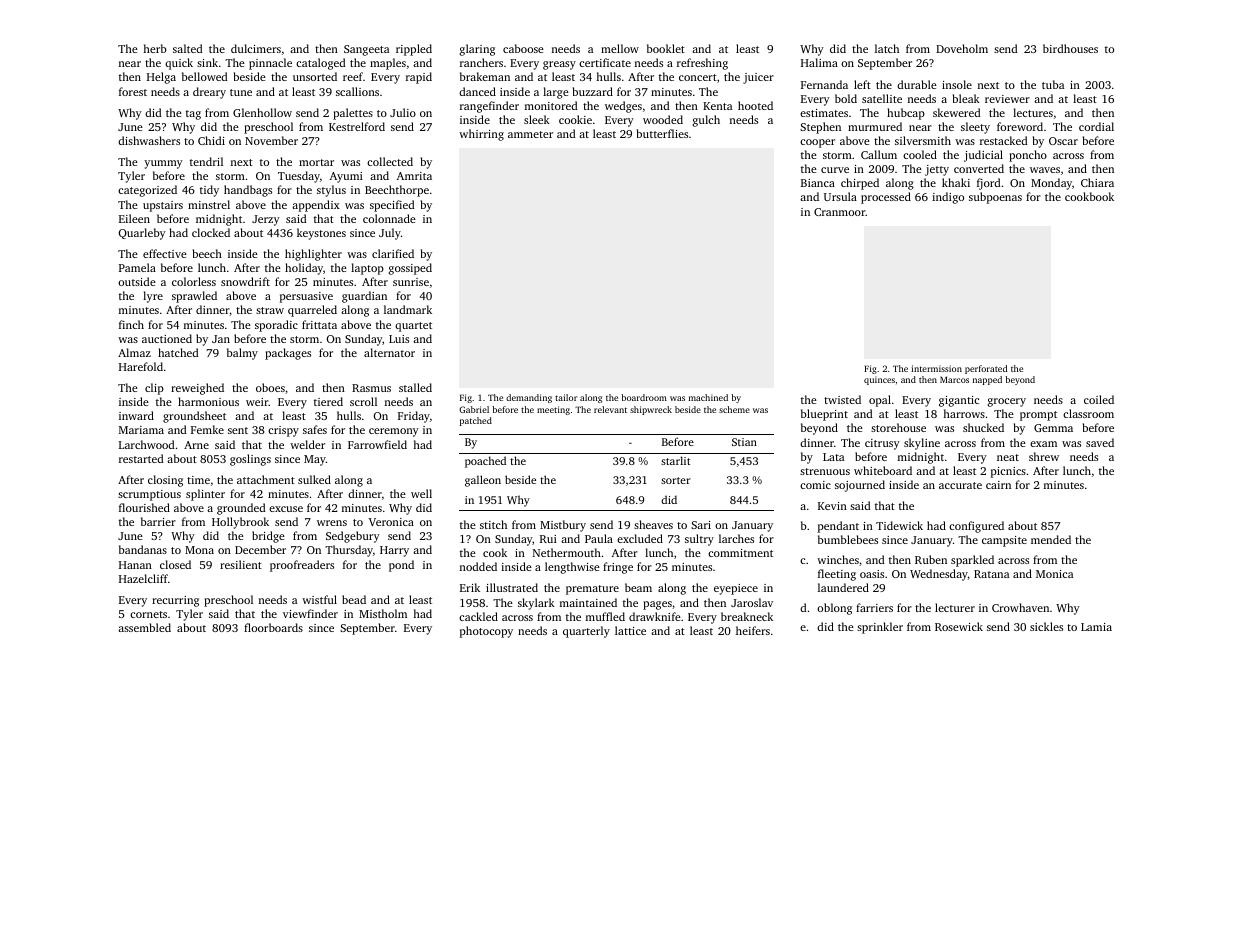  I want to click on indigo, so click(948, 198).
